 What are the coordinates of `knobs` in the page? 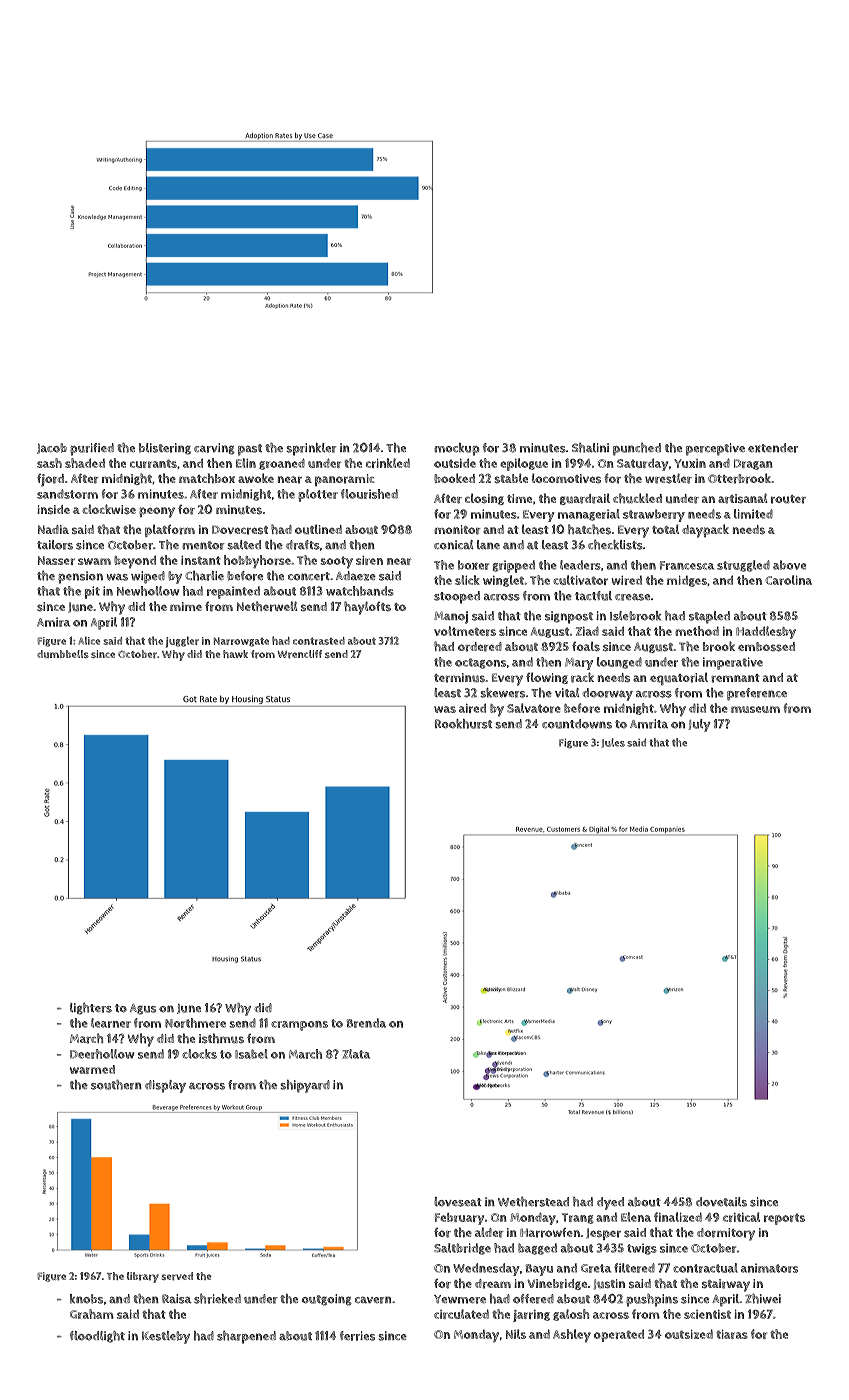 It's located at (86, 1299).
